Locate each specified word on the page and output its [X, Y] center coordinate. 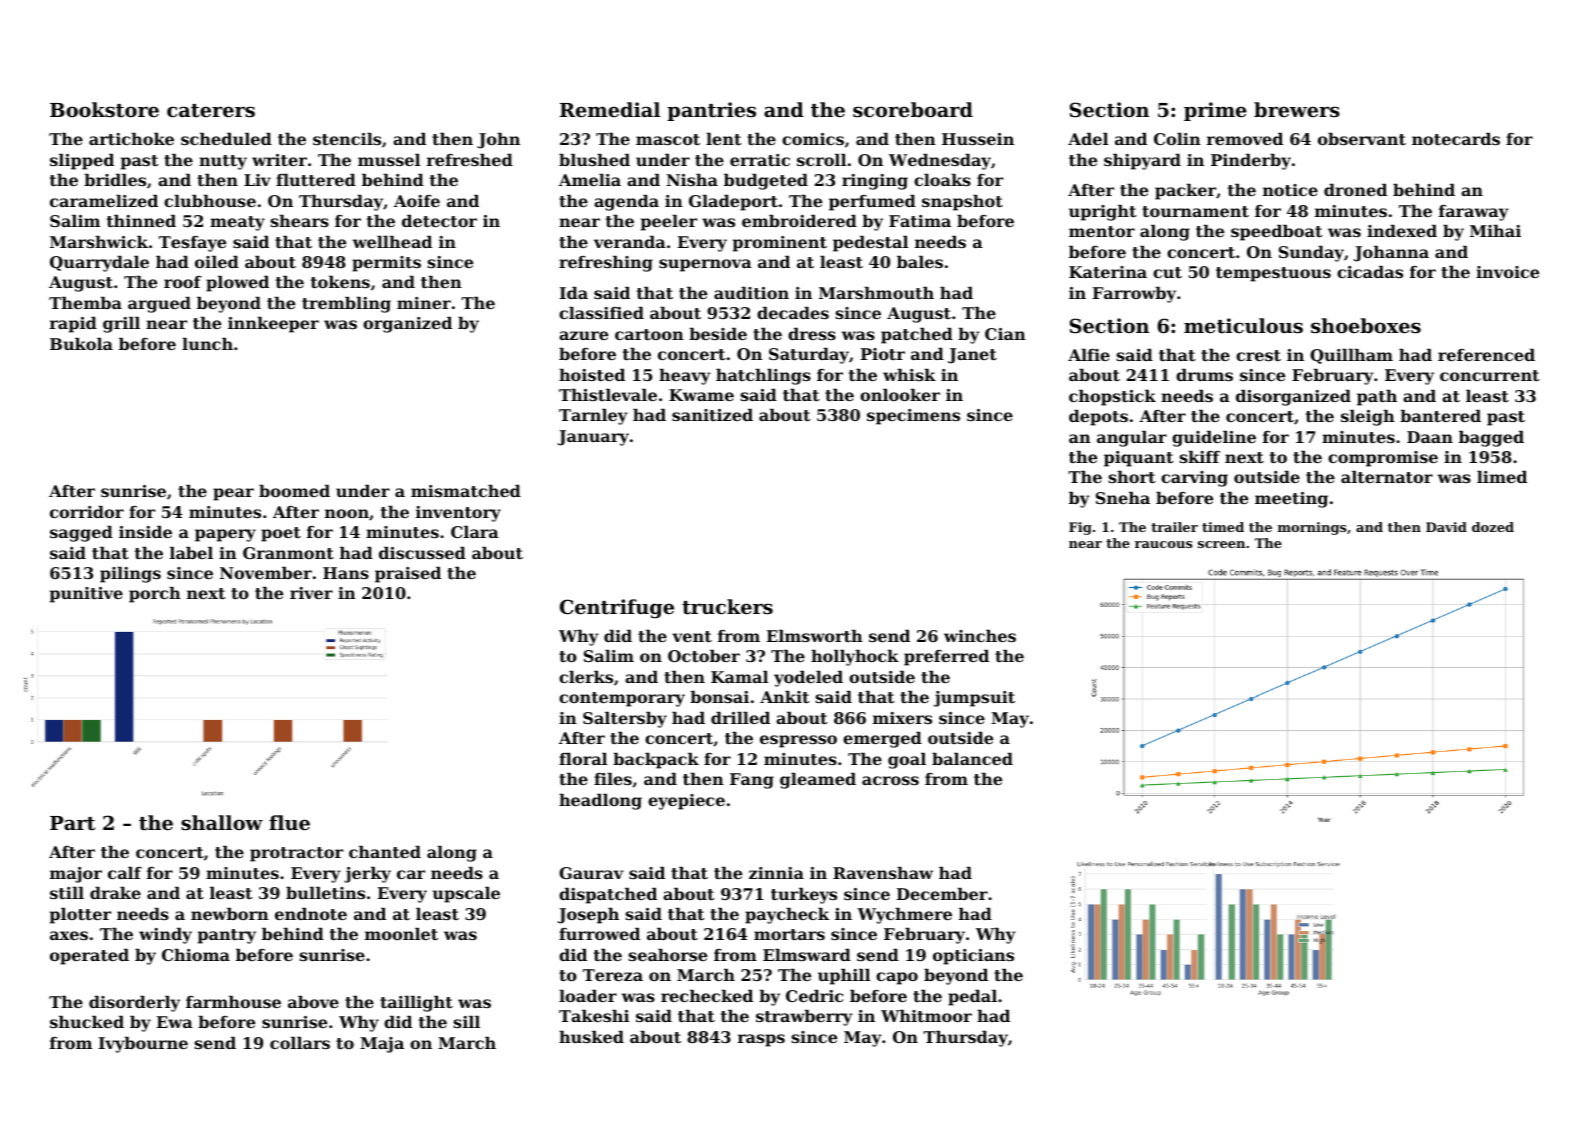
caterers [211, 111]
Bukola [81, 344]
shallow [222, 822]
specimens [913, 417]
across [890, 780]
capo [897, 978]
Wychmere [904, 916]
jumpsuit [974, 699]
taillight [416, 1004]
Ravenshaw [883, 873]
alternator [1387, 477]
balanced [972, 759]
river [311, 593]
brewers [1297, 110]
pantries [711, 111]
